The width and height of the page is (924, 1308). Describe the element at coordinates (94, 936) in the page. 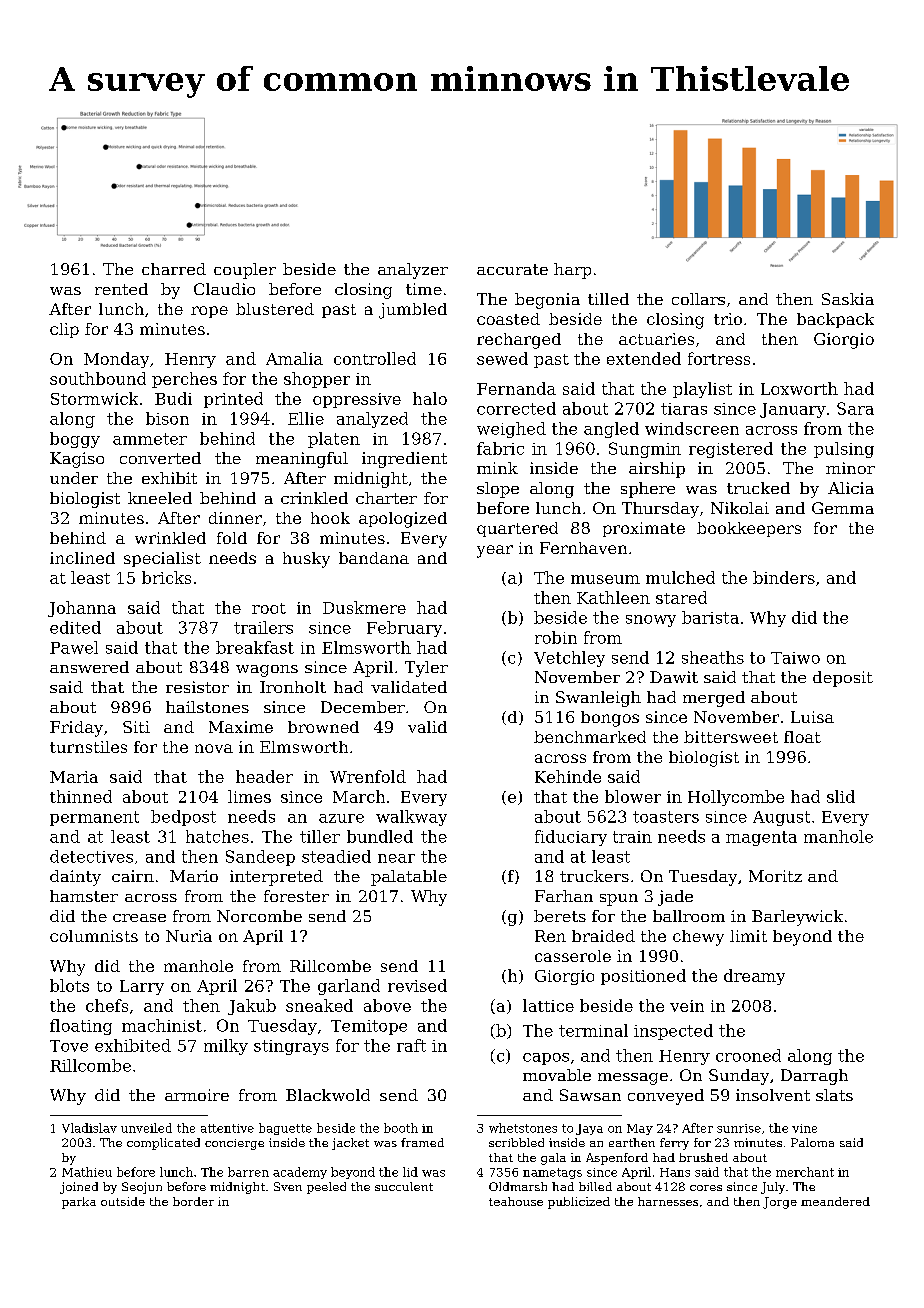

I see `columnists` at that location.
